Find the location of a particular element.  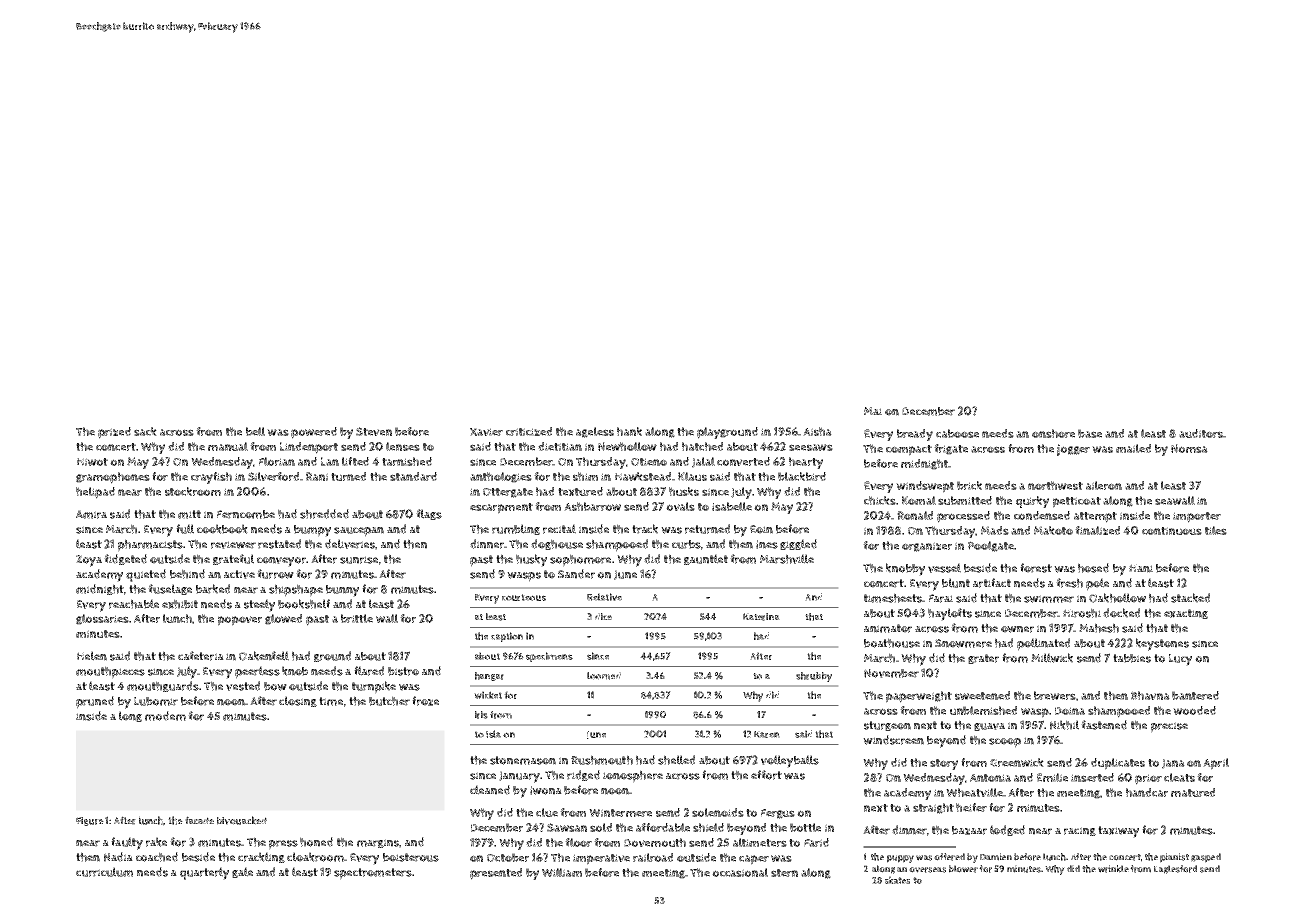

skates is located at coordinates (897, 880).
